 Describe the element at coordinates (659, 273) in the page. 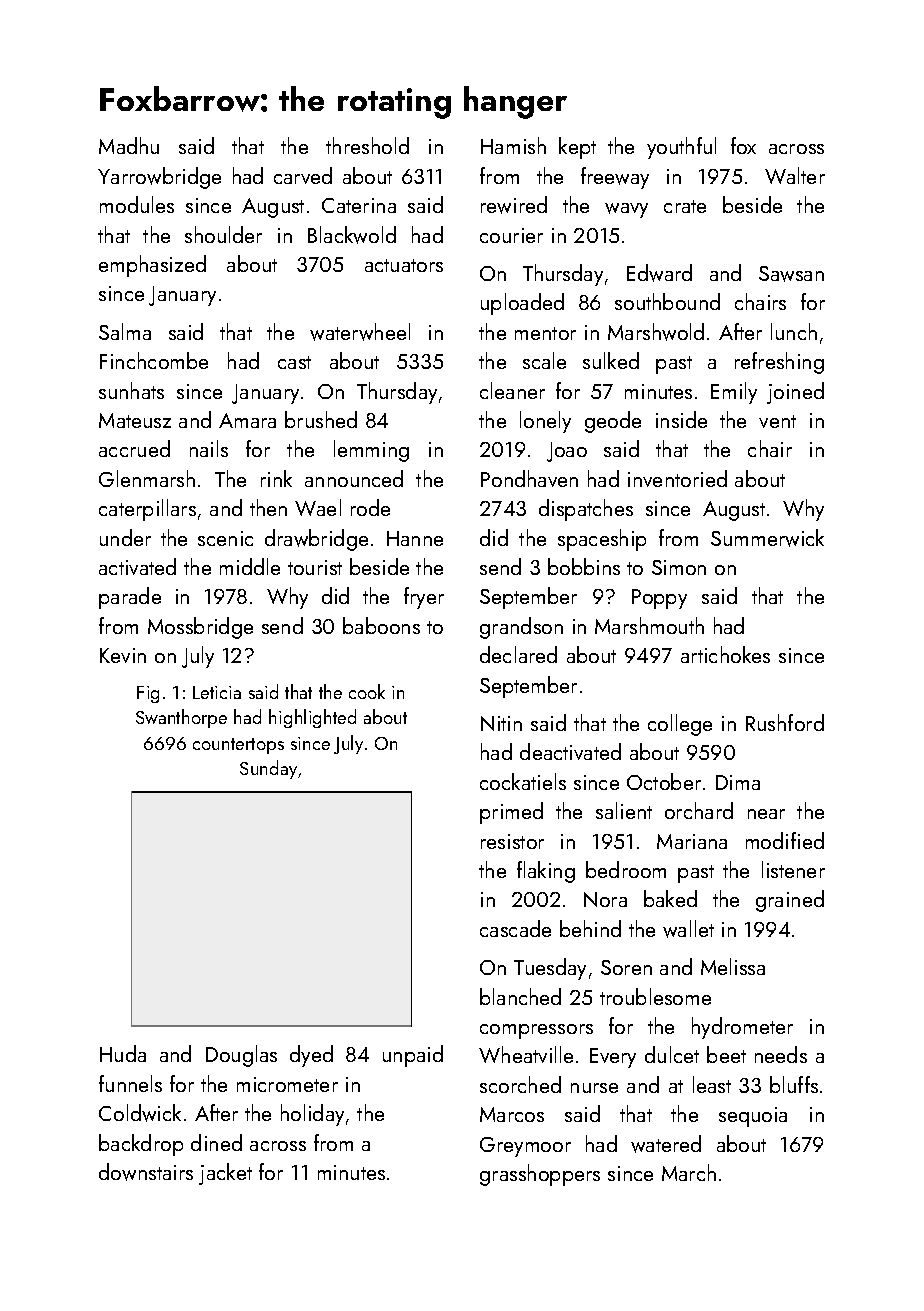

I see `Edward` at that location.
